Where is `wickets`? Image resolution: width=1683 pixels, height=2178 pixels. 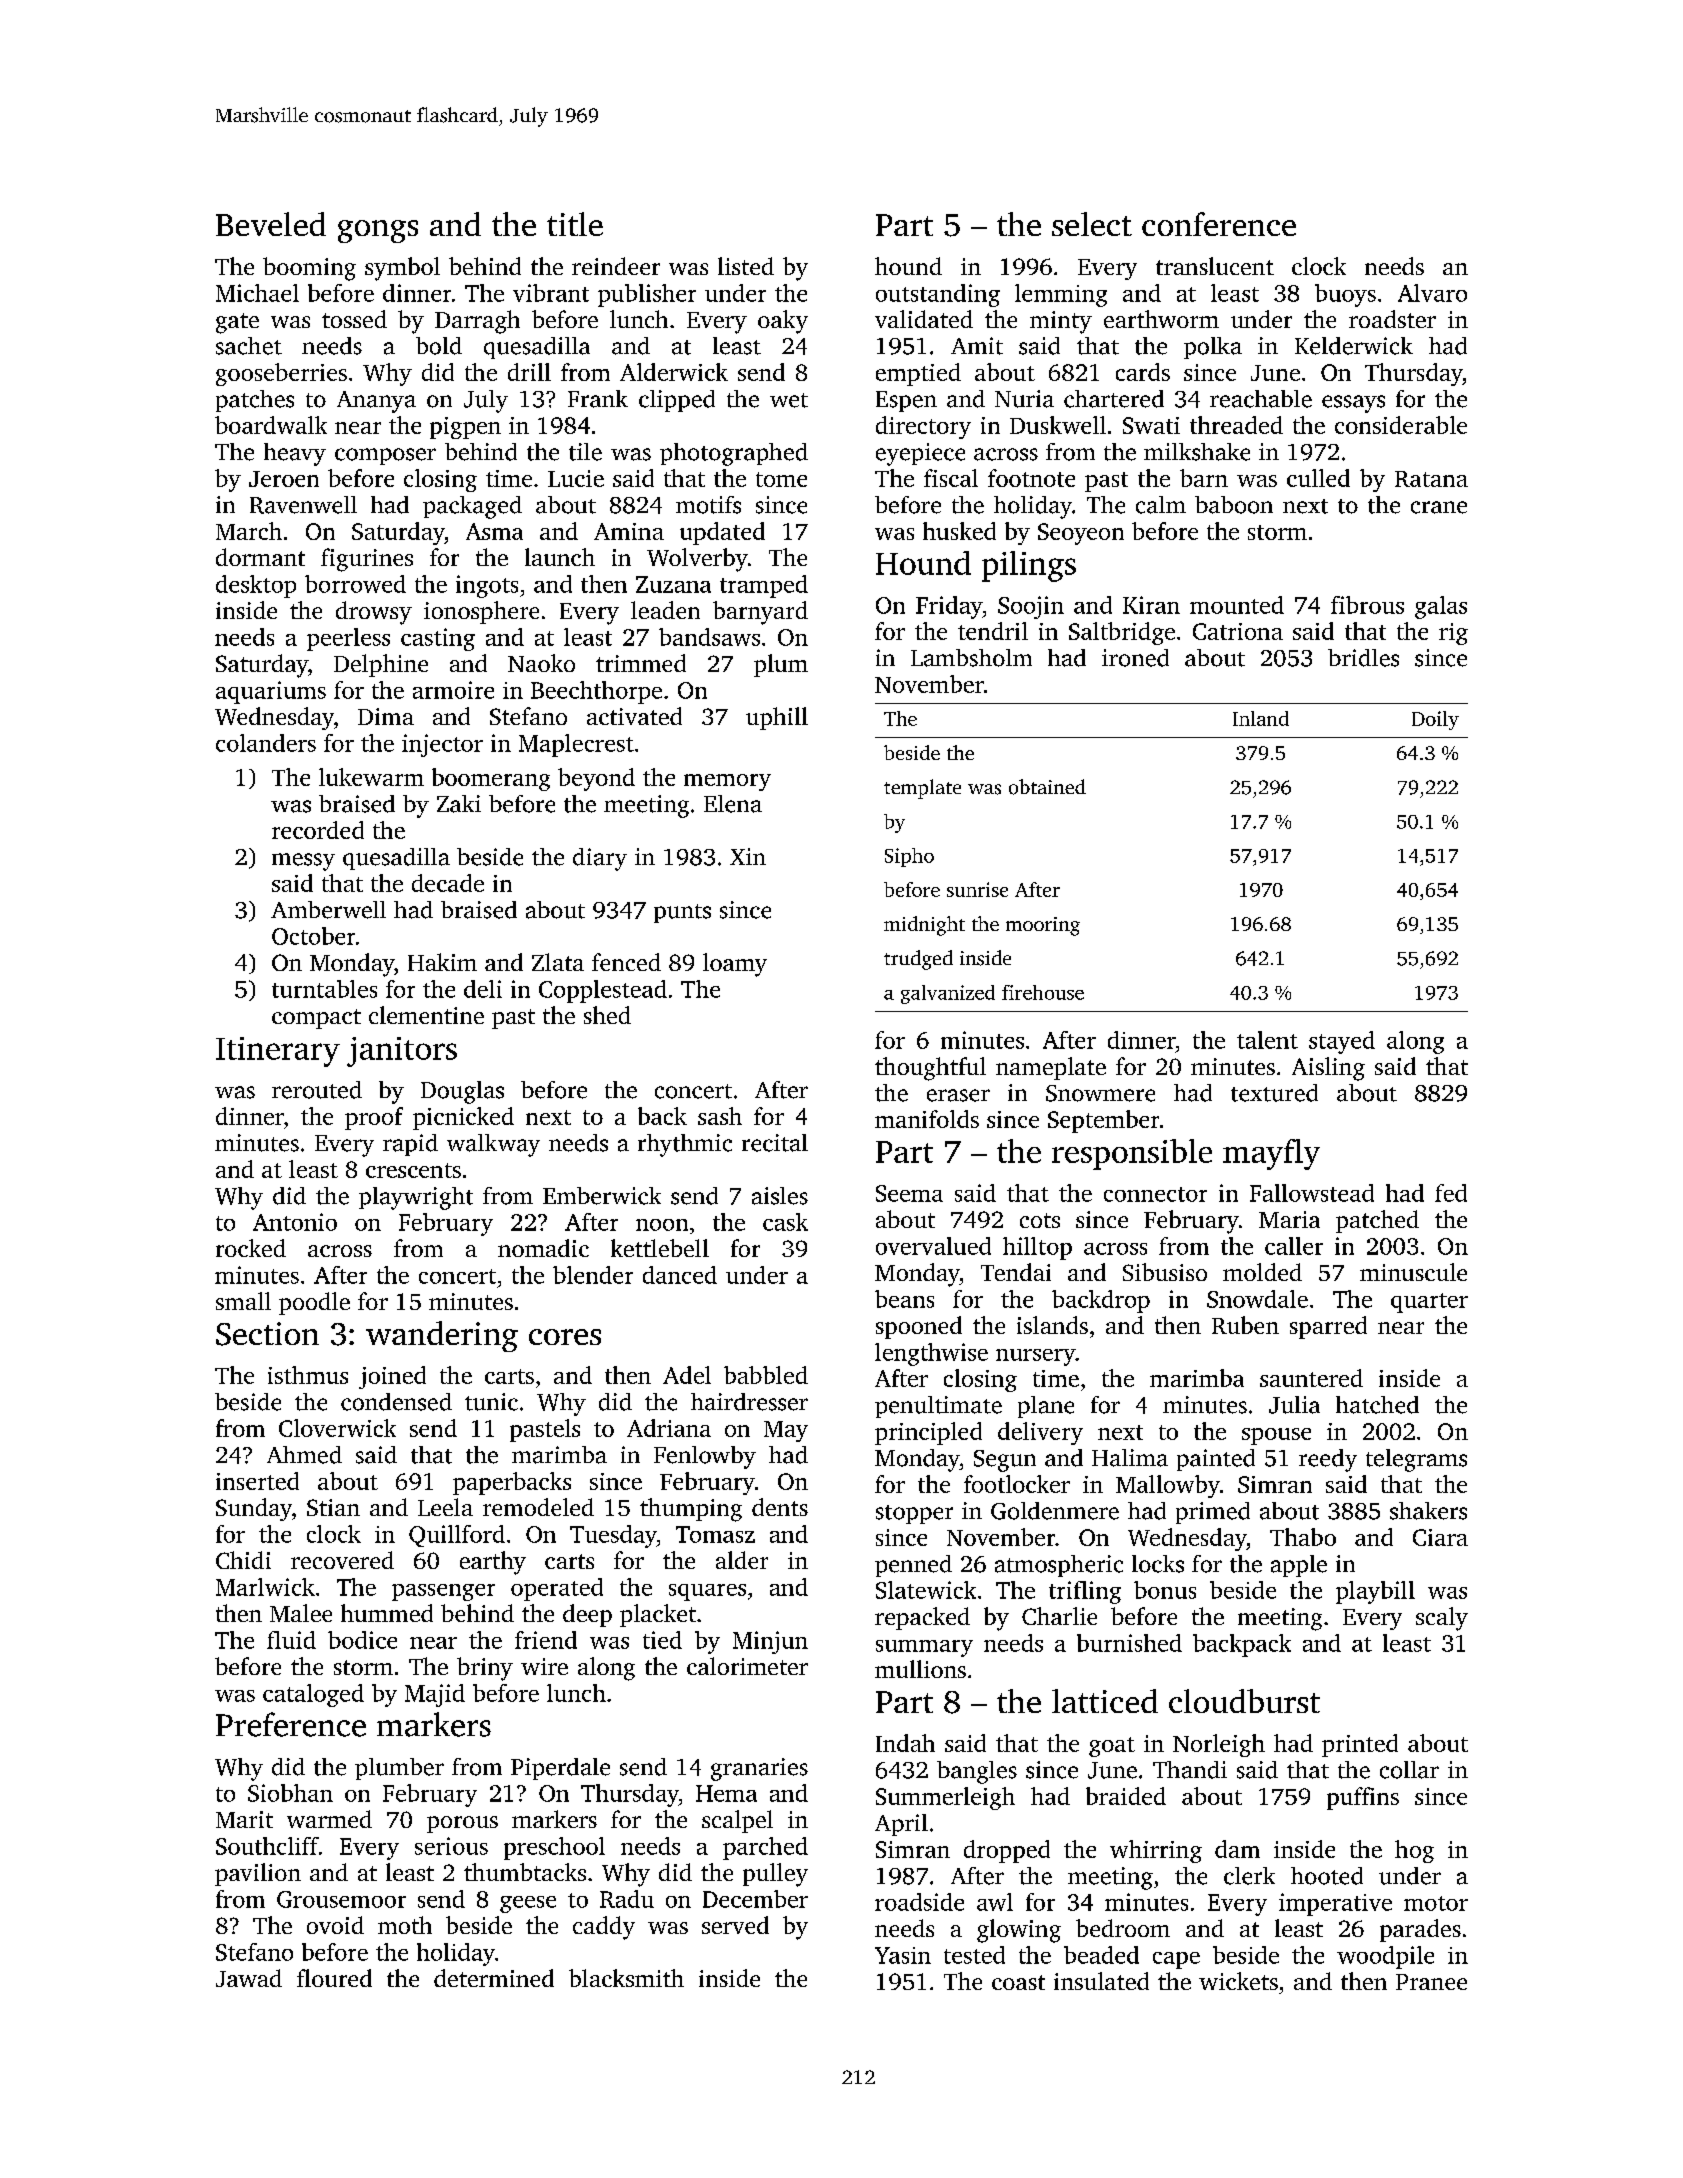
wickets is located at coordinates (1238, 1981).
